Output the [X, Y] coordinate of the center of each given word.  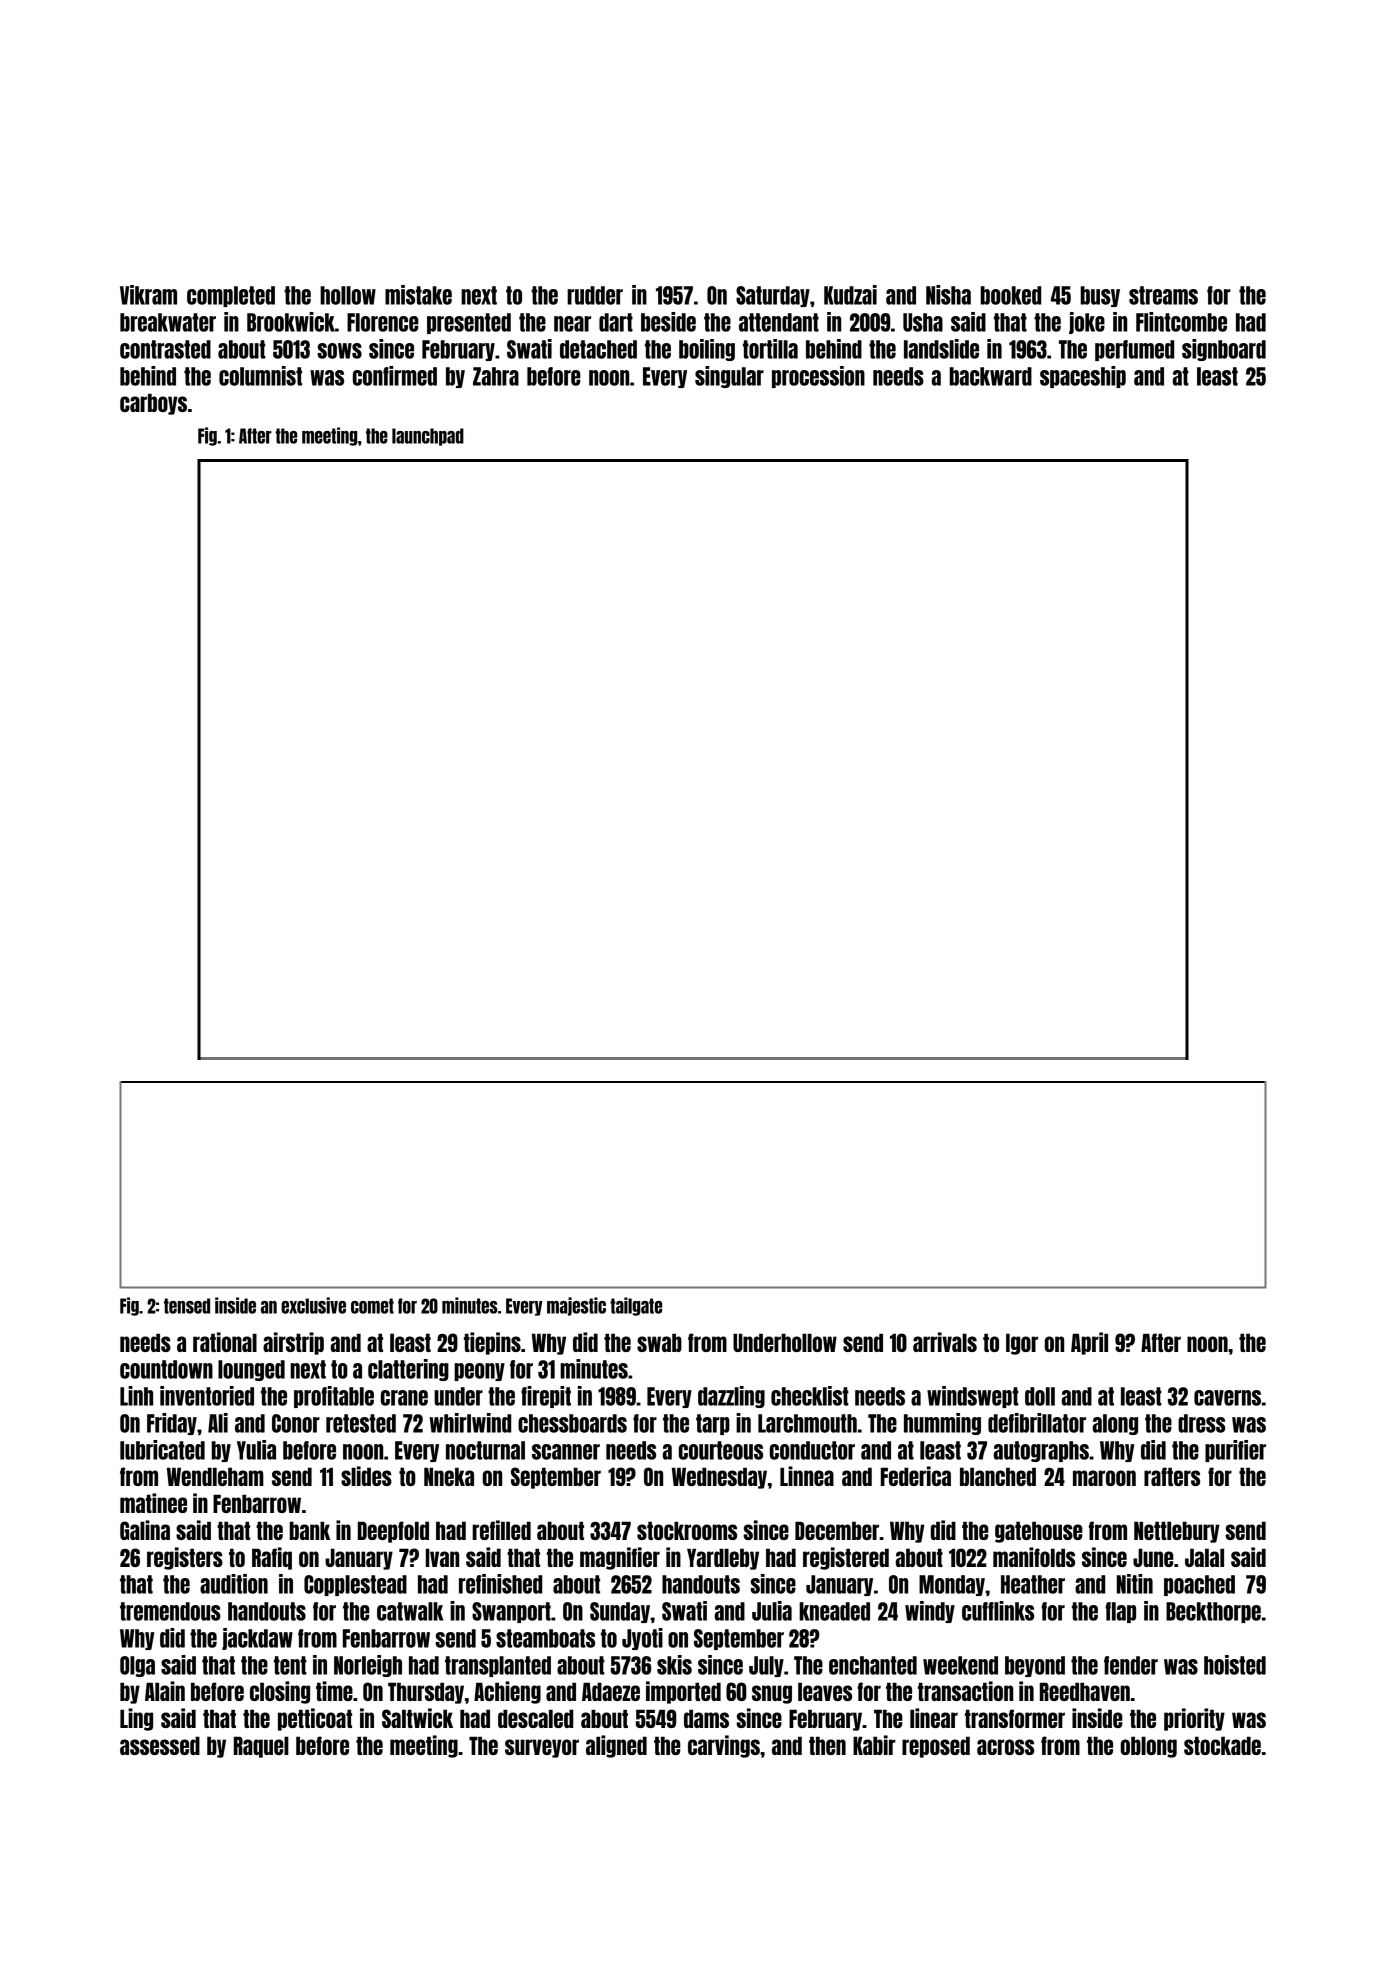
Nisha [948, 295]
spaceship [1083, 377]
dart [616, 322]
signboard [1224, 350]
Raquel [261, 1747]
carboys [153, 404]
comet [372, 1306]
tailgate [636, 1306]
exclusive [313, 1305]
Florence [383, 322]
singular [729, 377]
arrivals [945, 1342]
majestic [576, 1306]
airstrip [293, 1343]
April [1089, 1343]
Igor [1022, 1344]
